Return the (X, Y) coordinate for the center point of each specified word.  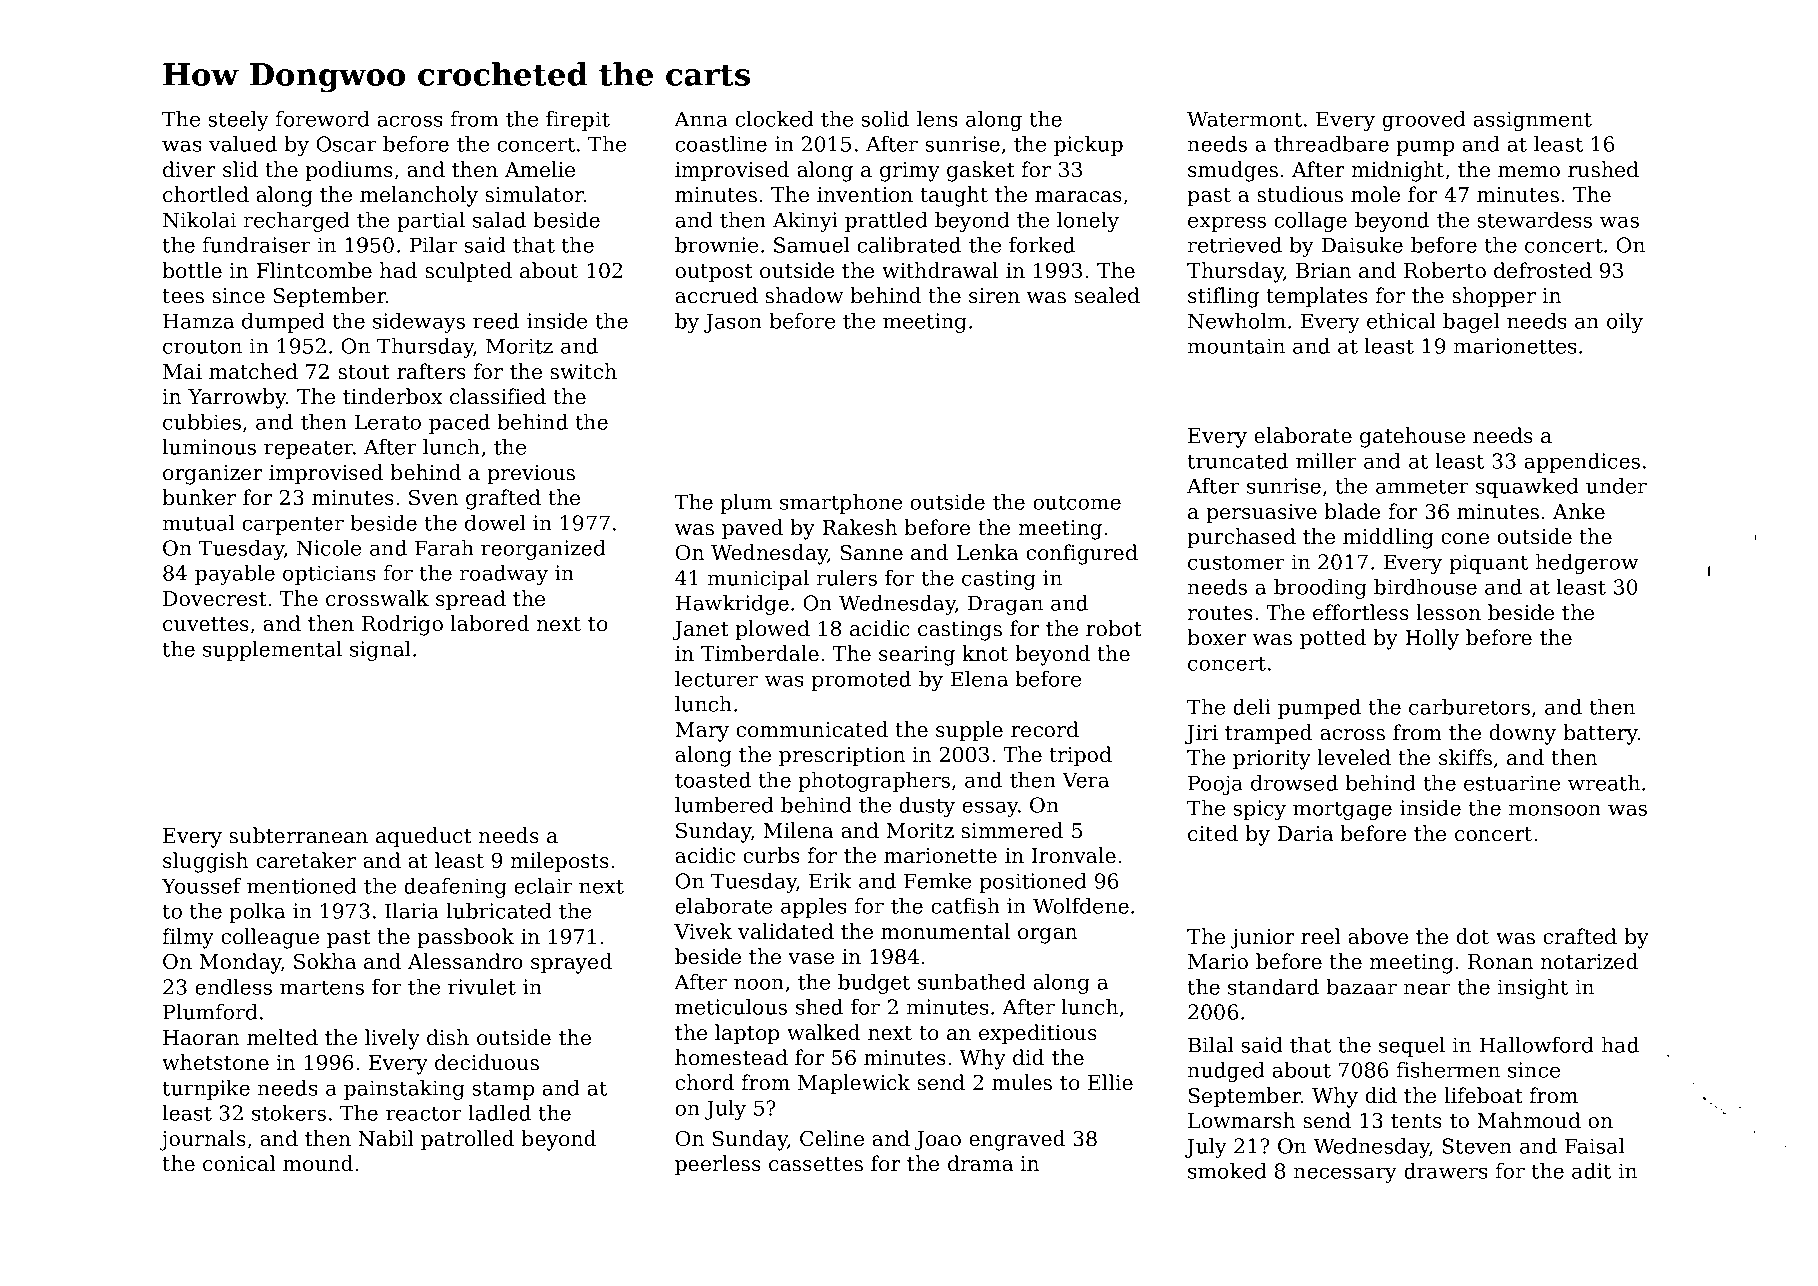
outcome (1077, 502)
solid (885, 119)
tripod (1080, 756)
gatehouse (1412, 437)
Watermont (1244, 119)
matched (253, 371)
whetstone (215, 1062)
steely (238, 121)
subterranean (298, 835)
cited (1213, 833)
